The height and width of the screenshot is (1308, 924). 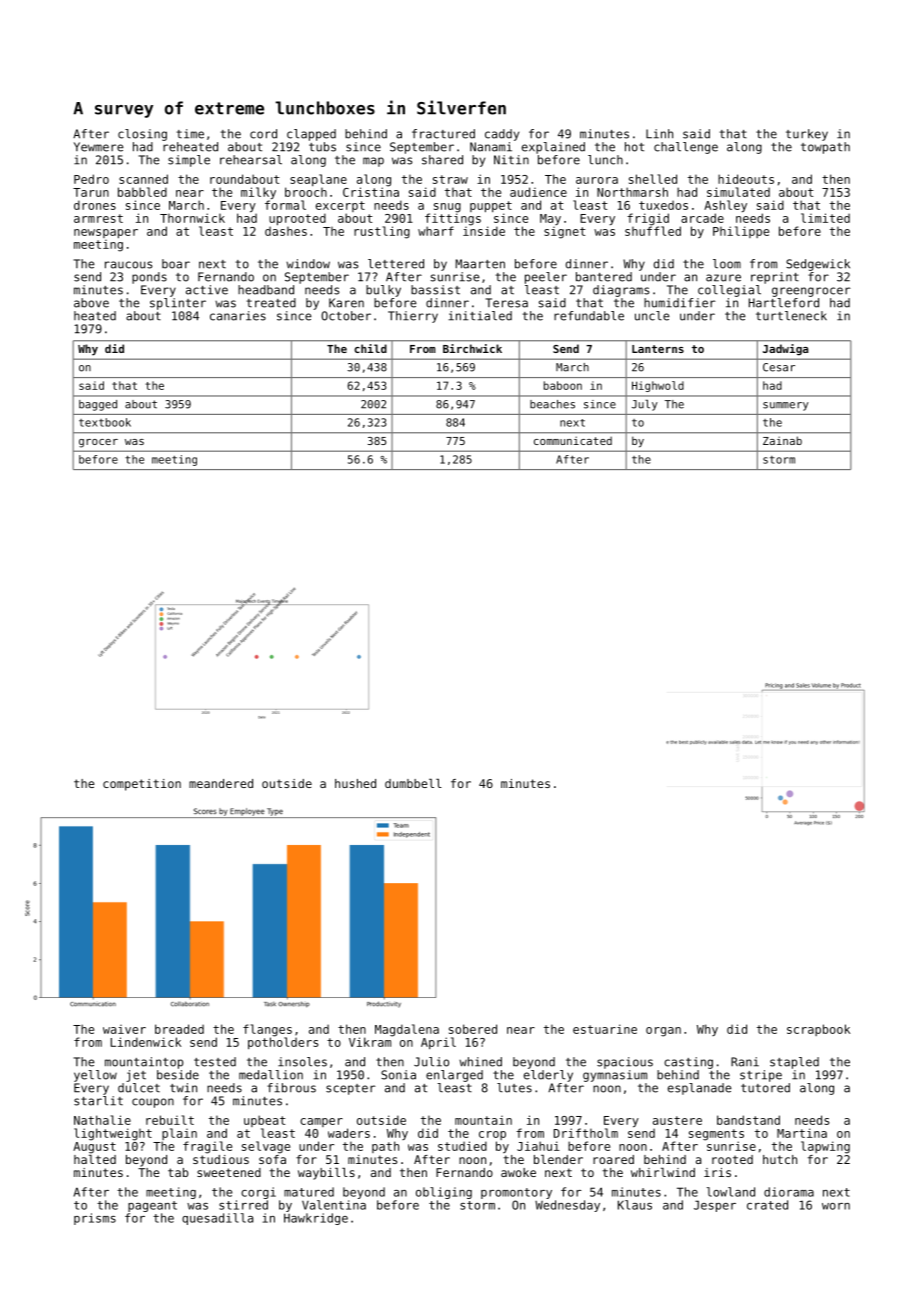 What do you see at coordinates (221, 783) in the screenshot?
I see `meandered` at bounding box center [221, 783].
